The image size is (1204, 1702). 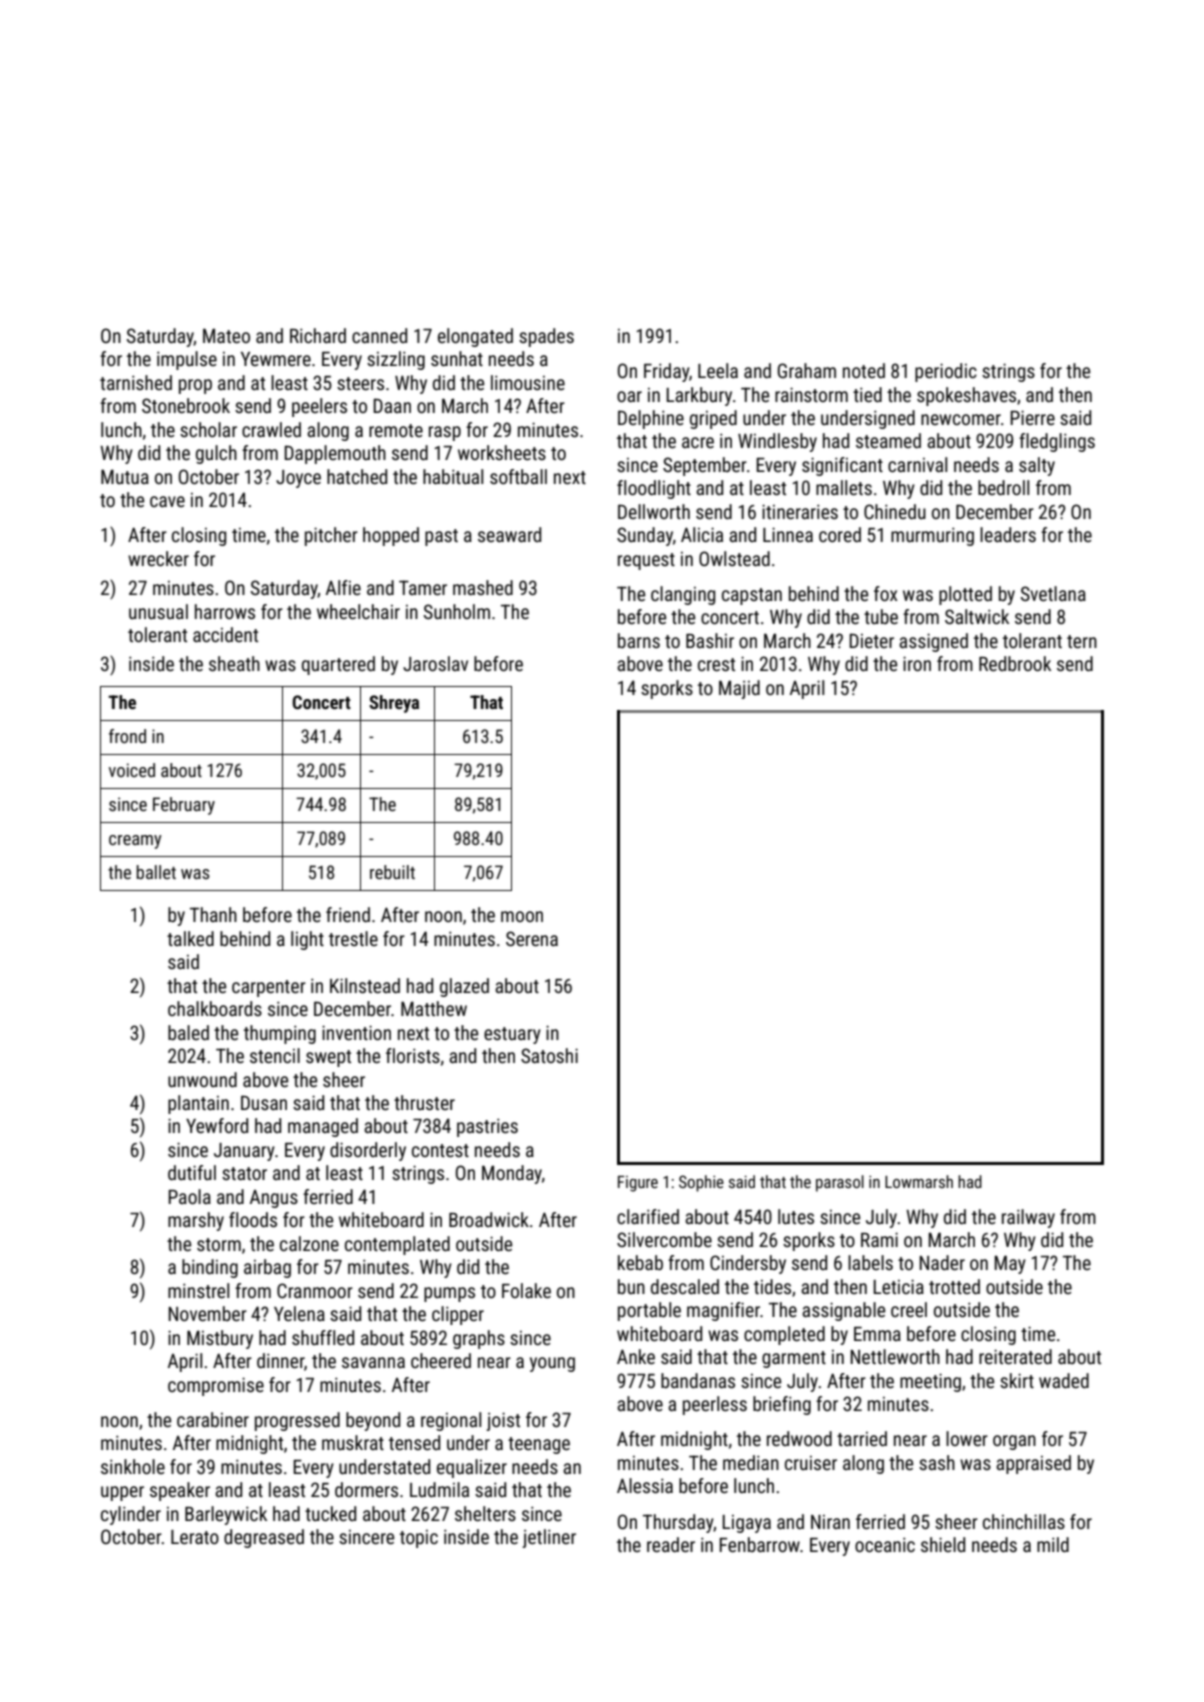 I want to click on cheered, so click(x=441, y=1360).
